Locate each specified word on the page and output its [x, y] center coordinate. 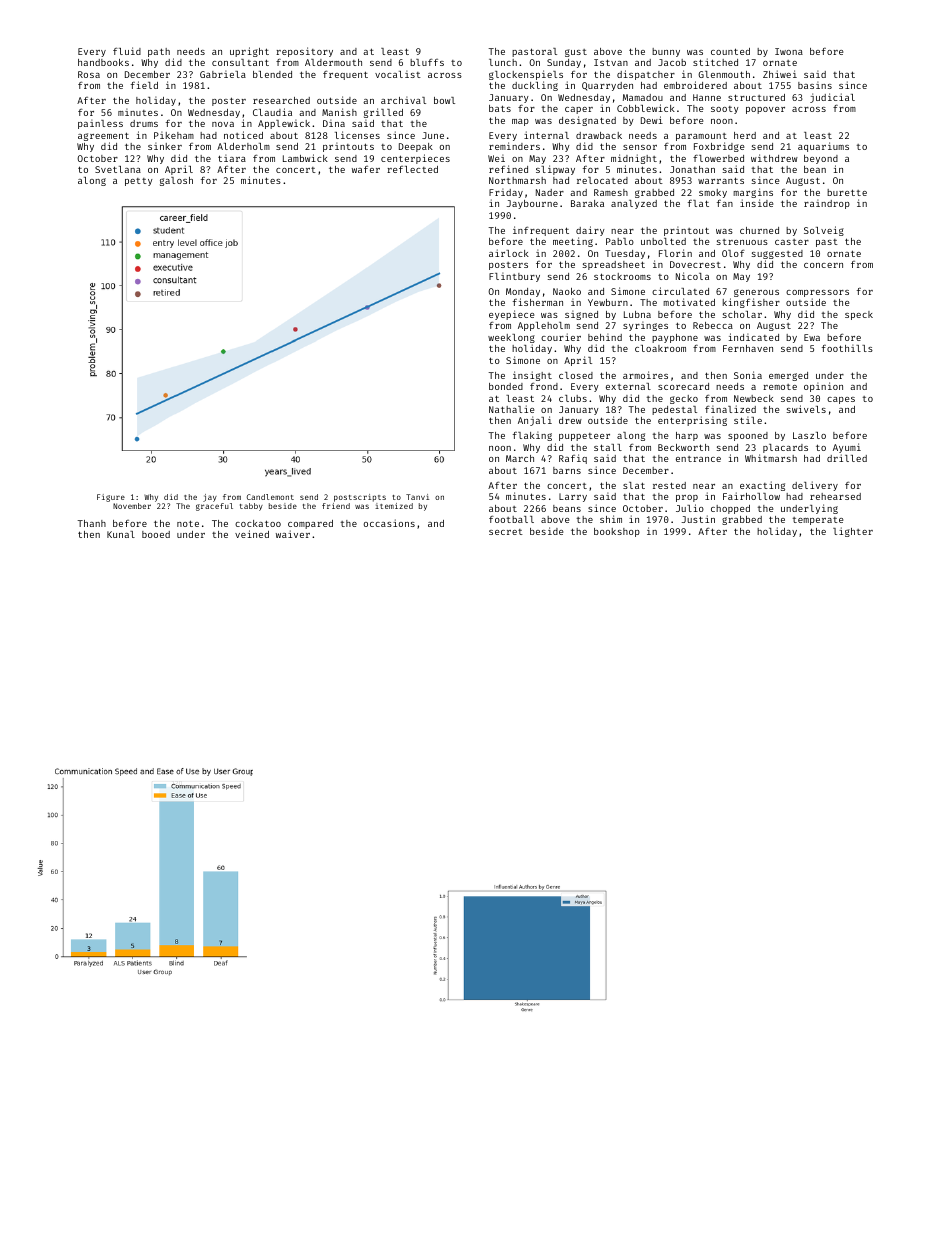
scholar [742, 314]
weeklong [511, 338]
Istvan [611, 62]
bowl [444, 100]
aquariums [823, 147]
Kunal [121, 534]
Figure [111, 498]
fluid [127, 51]
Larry [573, 497]
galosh [176, 181]
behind [605, 337]
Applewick [284, 124]
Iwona [789, 51]
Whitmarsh [771, 458]
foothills [847, 348]
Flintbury [514, 277]
